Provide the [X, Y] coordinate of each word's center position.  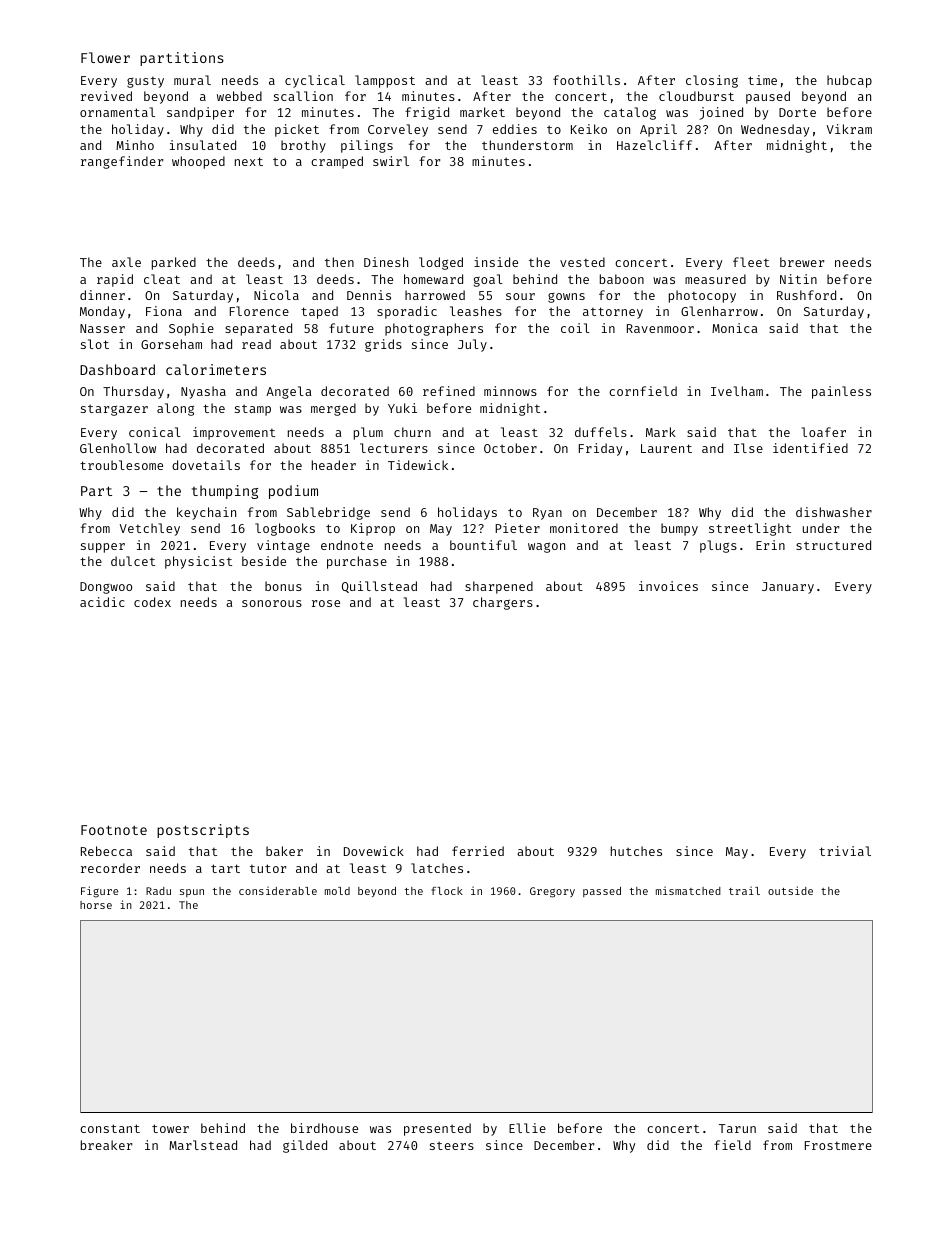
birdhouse [324, 1128]
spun [192, 893]
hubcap [849, 81]
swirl [391, 161]
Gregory [552, 892]
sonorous [272, 603]
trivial [845, 851]
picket [297, 130]
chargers [503, 603]
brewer [802, 262]
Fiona [164, 311]
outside [790, 890]
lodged [441, 263]
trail [744, 890]
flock [447, 891]
